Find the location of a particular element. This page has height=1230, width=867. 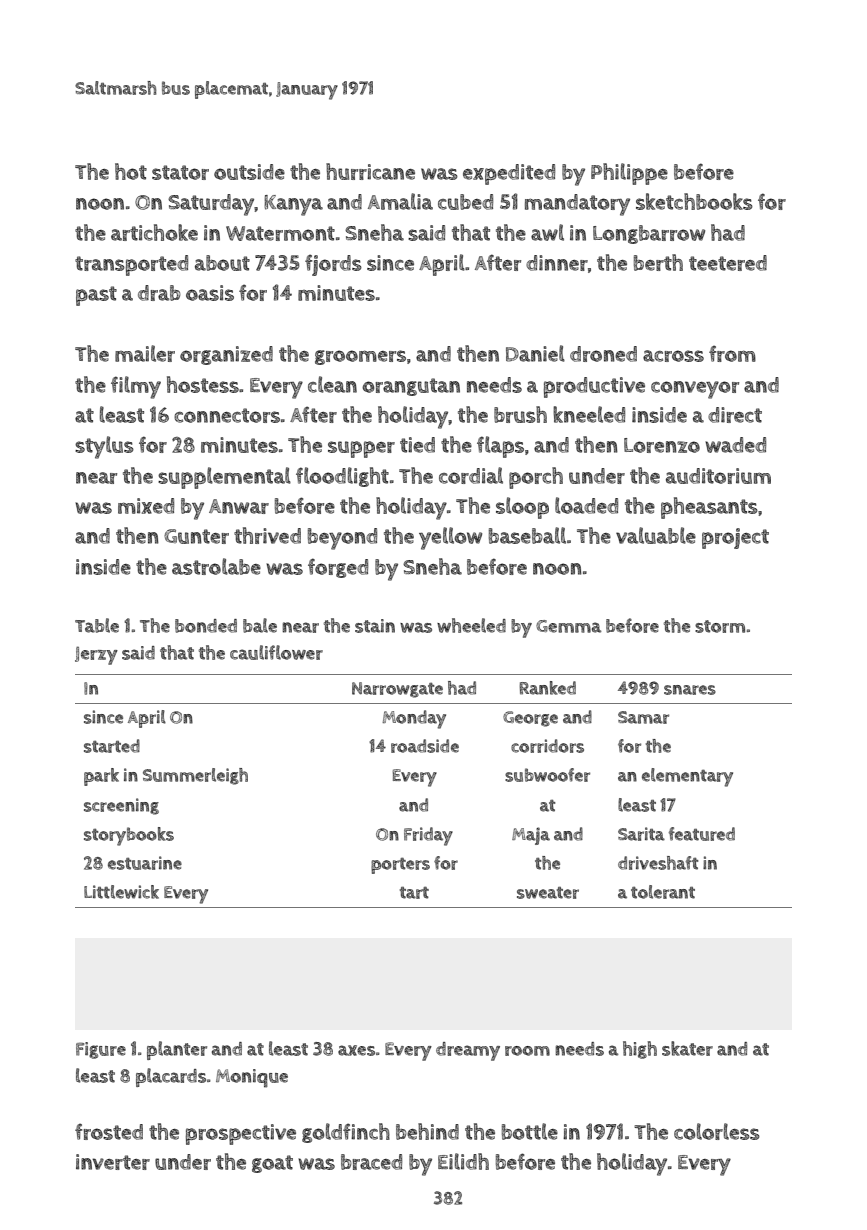

Samar is located at coordinates (643, 717).
